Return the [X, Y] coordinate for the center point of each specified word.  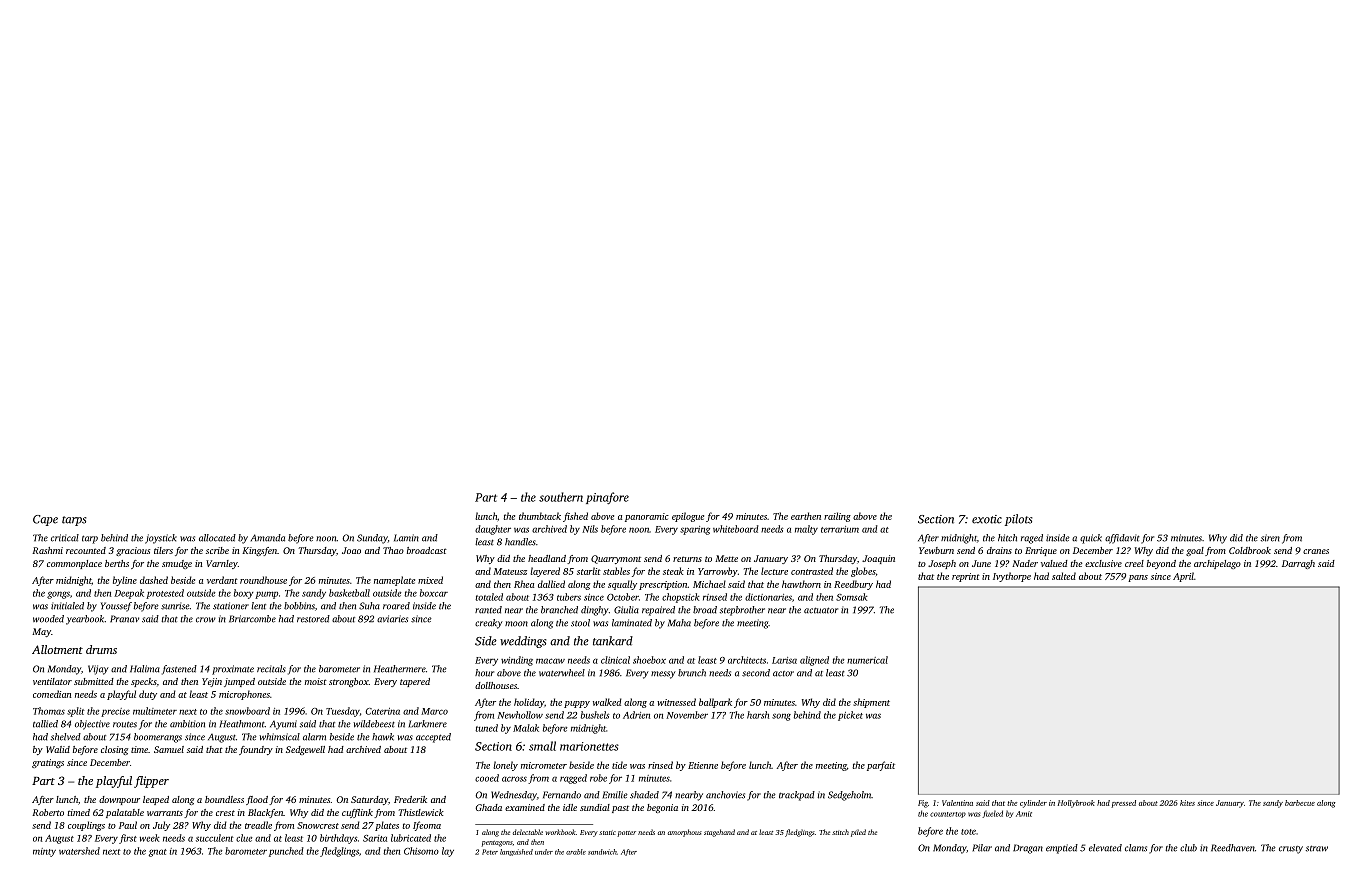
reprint [966, 577]
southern [561, 497]
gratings [48, 763]
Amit [1024, 814]
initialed [67, 606]
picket [850, 716]
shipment [871, 703]
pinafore [607, 498]
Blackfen [265, 813]
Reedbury [853, 585]
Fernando [562, 795]
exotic [987, 519]
